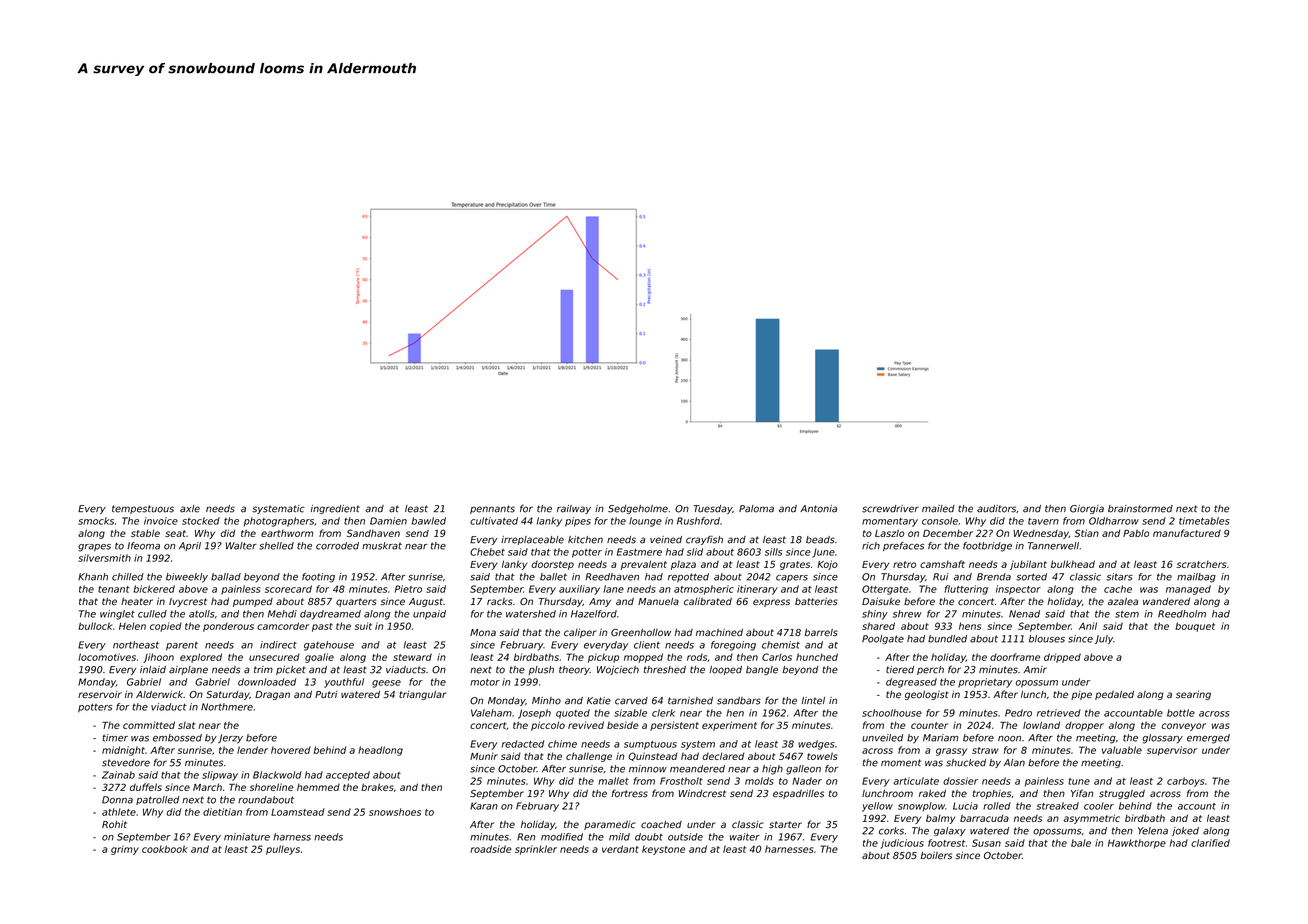  I want to click on tiered, so click(900, 670).
